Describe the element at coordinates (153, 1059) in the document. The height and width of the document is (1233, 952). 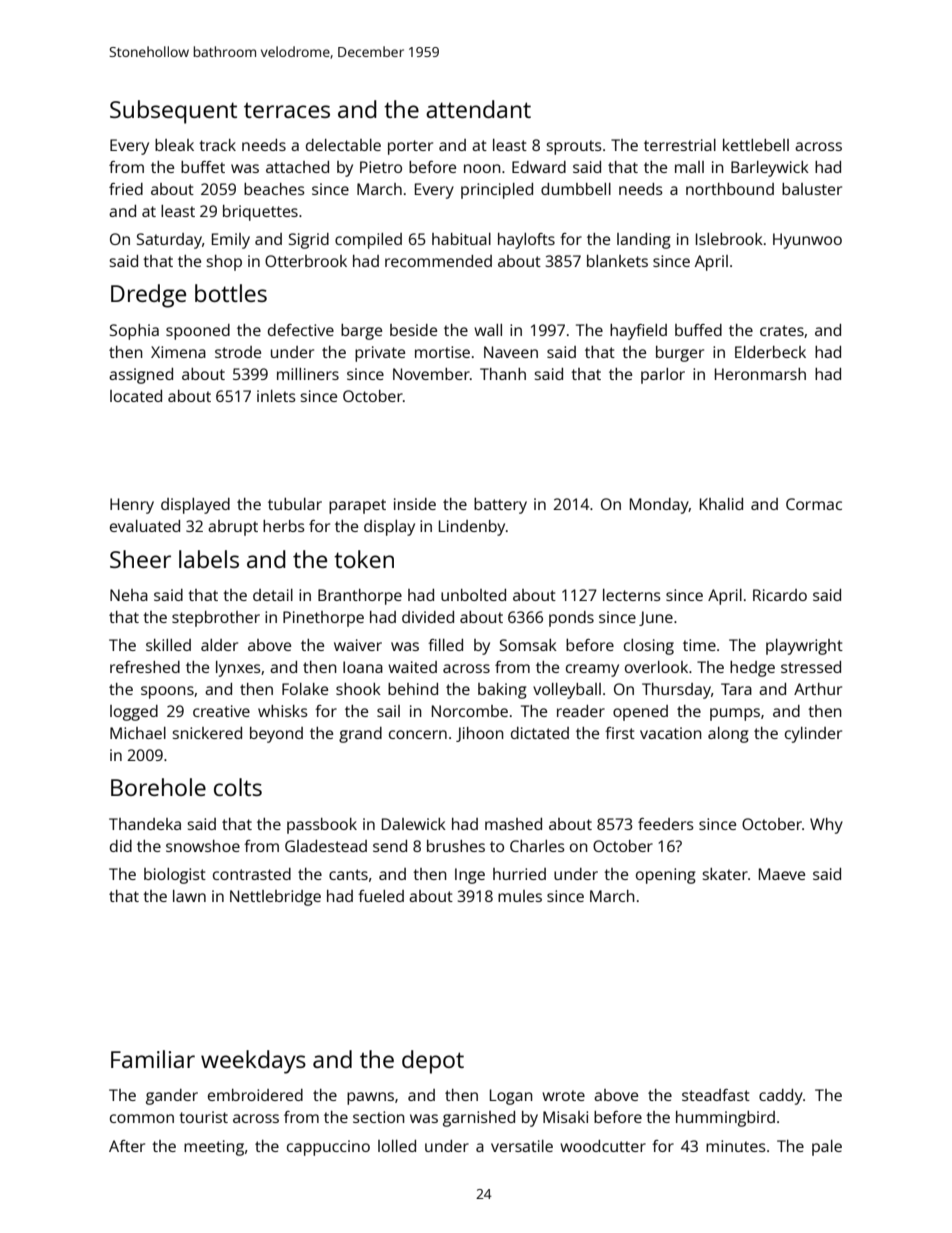
I see `Familiar` at that location.
